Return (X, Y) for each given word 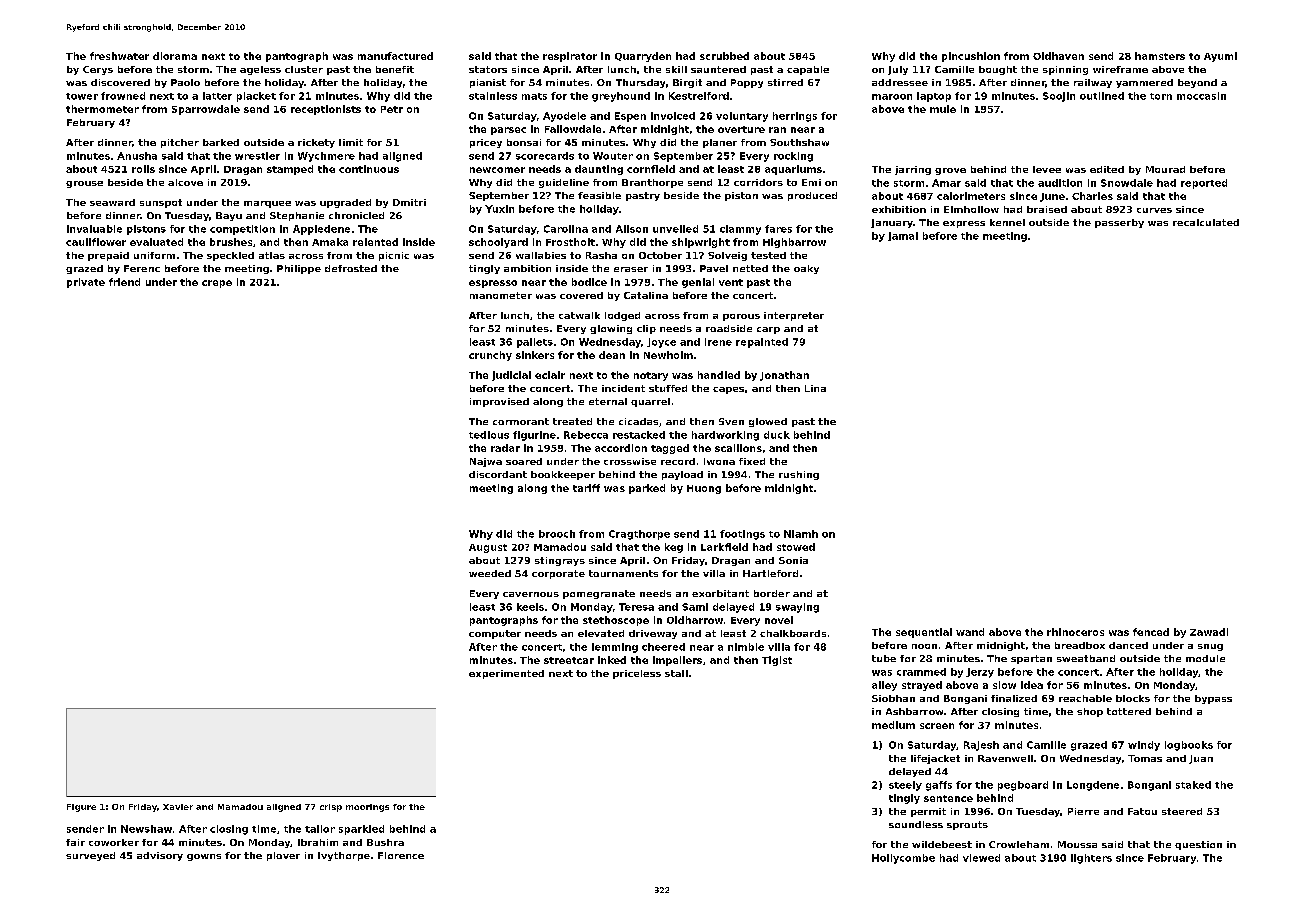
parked (647, 489)
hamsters (1160, 56)
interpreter (794, 316)
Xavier (178, 807)
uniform (154, 255)
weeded (490, 573)
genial (698, 283)
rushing (799, 475)
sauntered (718, 69)
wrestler (257, 156)
